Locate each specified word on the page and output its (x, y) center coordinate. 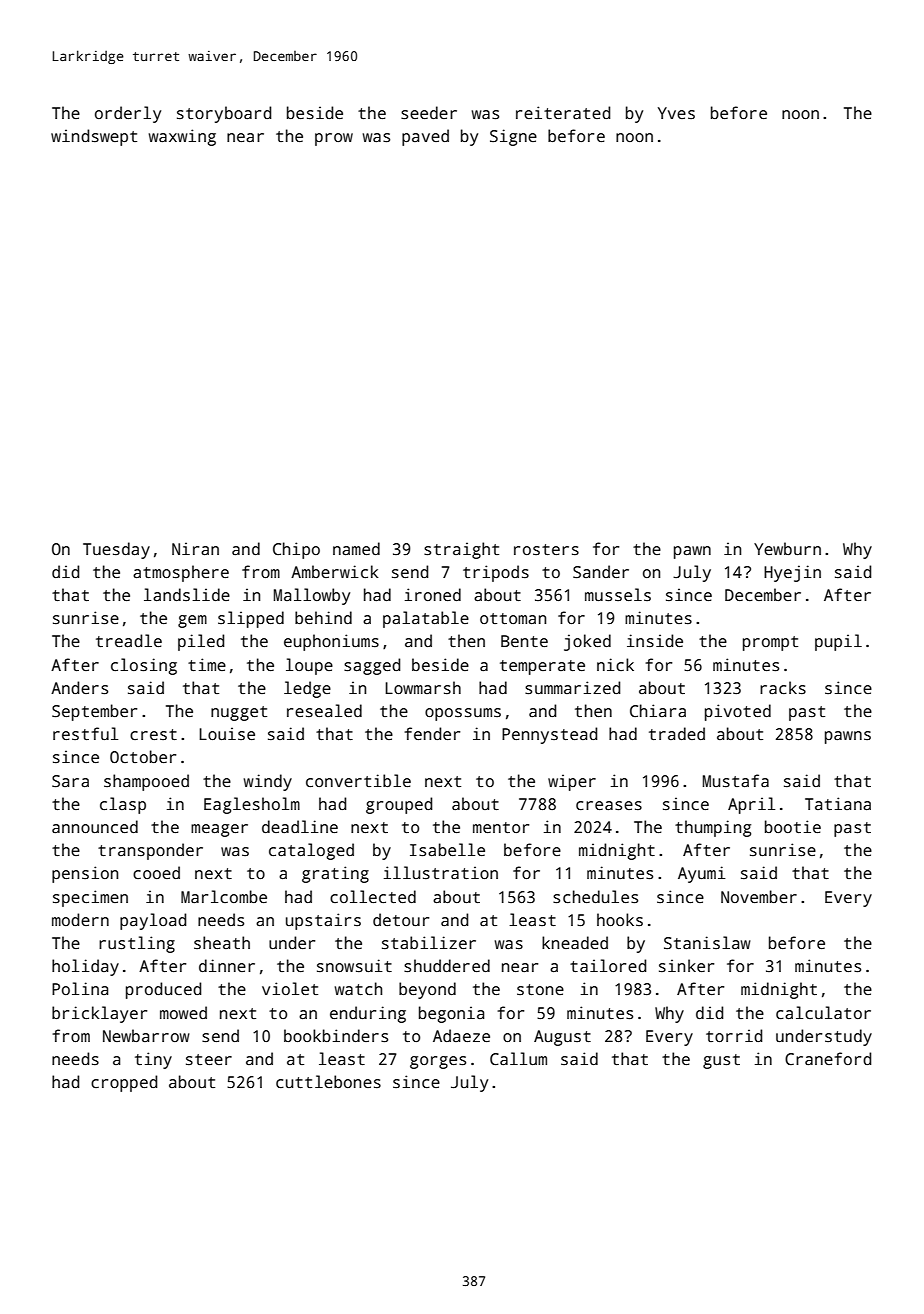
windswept (94, 137)
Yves (676, 113)
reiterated (563, 113)
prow (334, 139)
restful (85, 734)
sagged (372, 666)
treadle (129, 641)
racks (783, 688)
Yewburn (787, 548)
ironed (433, 594)
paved (425, 137)
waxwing (182, 137)
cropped (124, 1083)
